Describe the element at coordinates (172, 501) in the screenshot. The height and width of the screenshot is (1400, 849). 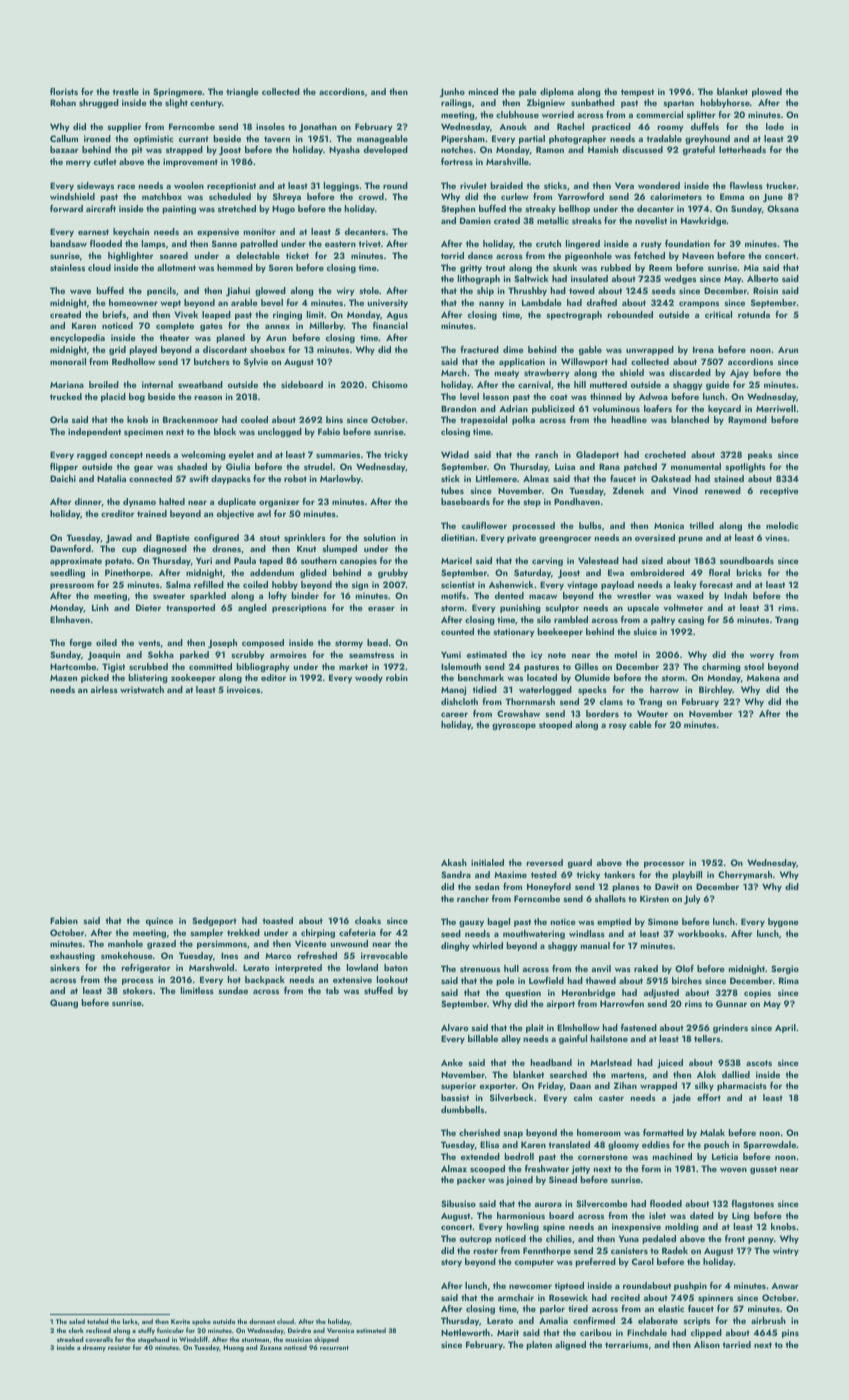
I see `halted` at that location.
